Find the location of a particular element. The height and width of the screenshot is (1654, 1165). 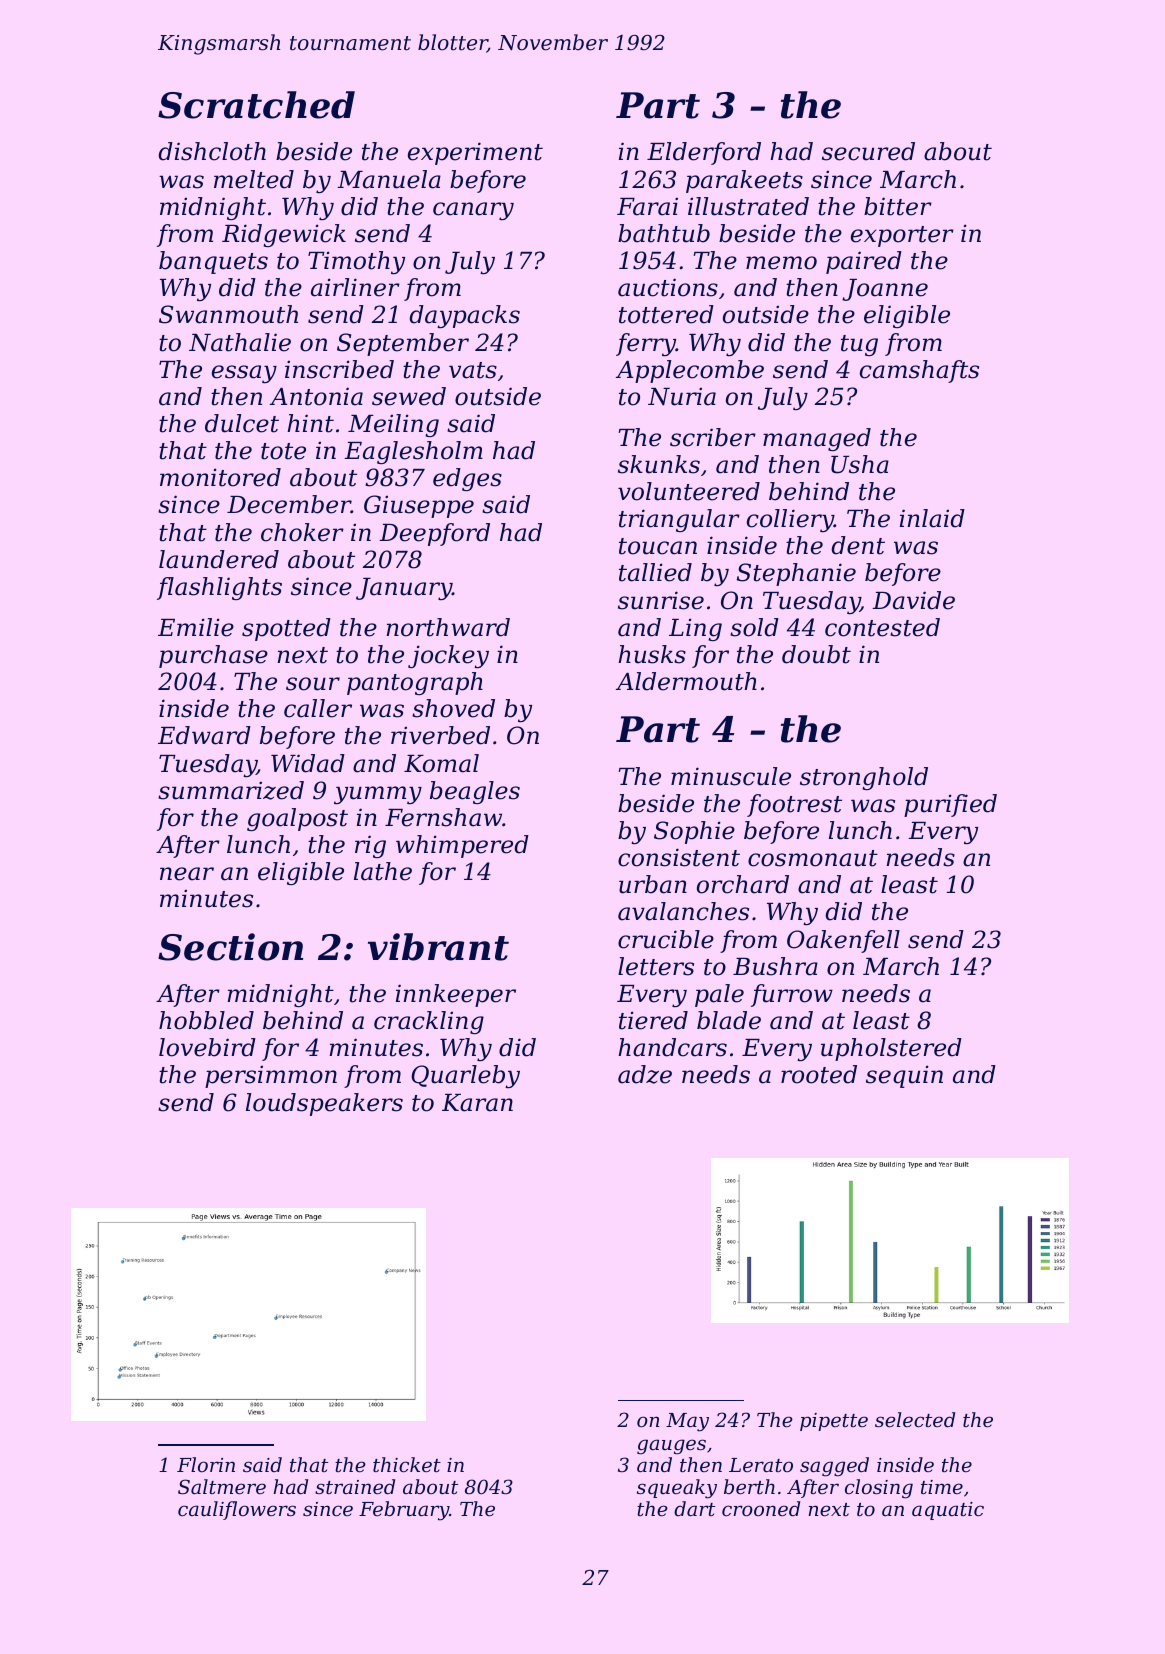

thicket is located at coordinates (407, 1464).
